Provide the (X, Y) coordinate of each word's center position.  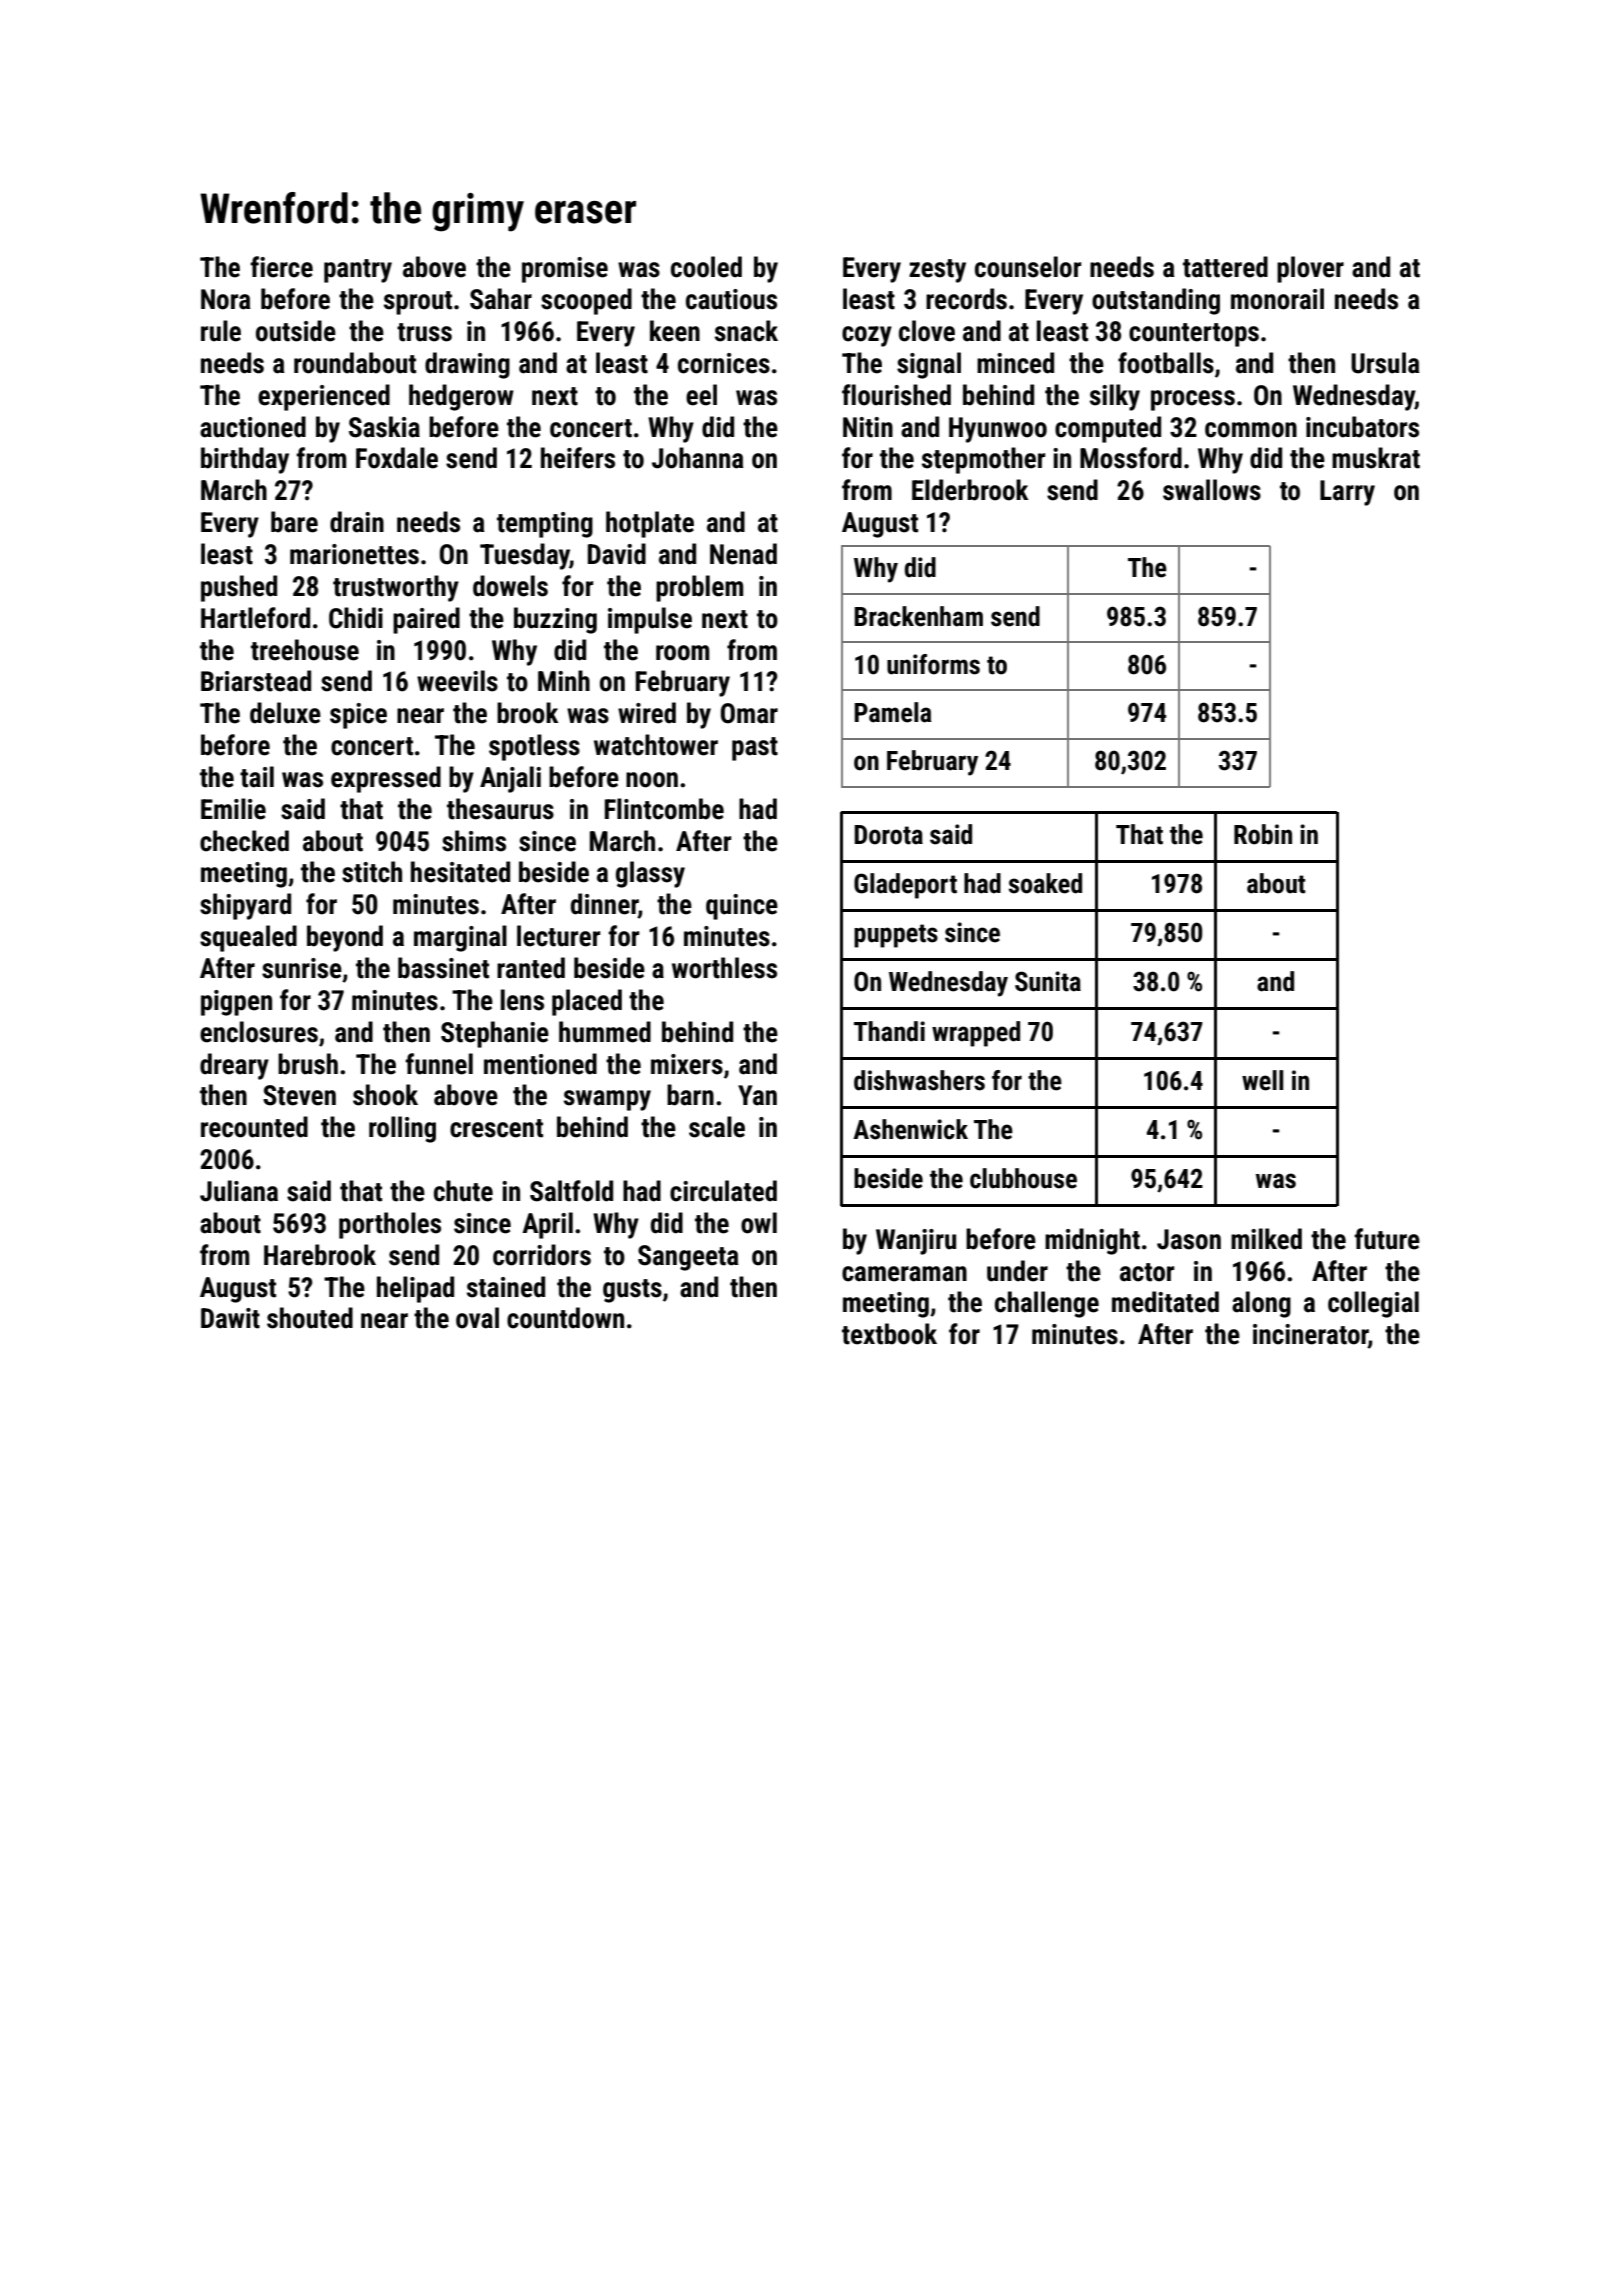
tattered (1225, 267)
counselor (1028, 267)
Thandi (889, 1031)
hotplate (650, 524)
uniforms (933, 664)
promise (565, 270)
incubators (1362, 427)
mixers (687, 1064)
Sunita (1048, 981)
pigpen (236, 1003)
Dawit (230, 1318)
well (1262, 1080)
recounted (254, 1127)
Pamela (893, 712)
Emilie (233, 809)
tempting (545, 525)
